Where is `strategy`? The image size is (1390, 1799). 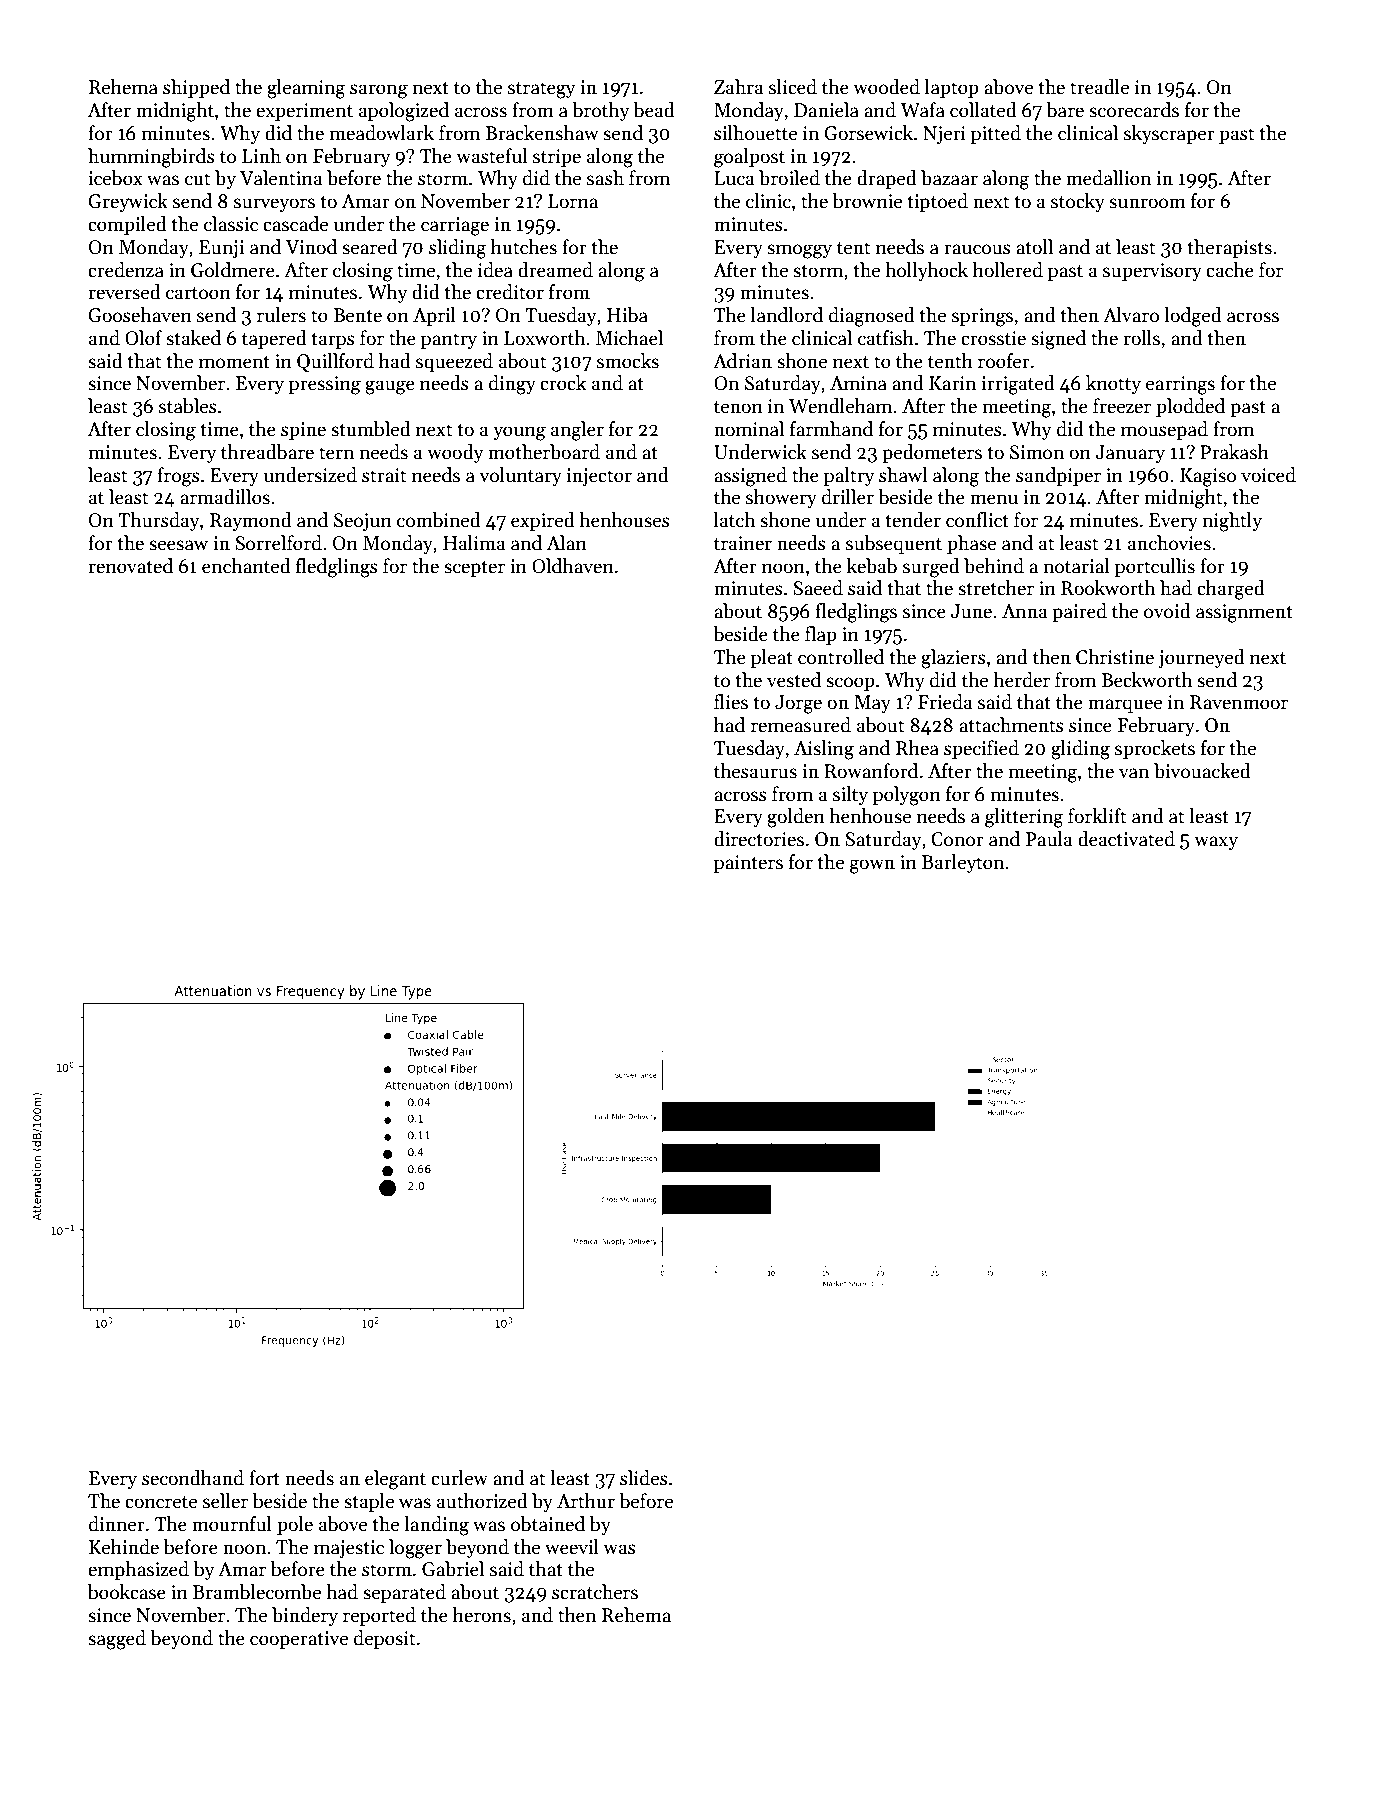
strategy is located at coordinates (541, 90).
